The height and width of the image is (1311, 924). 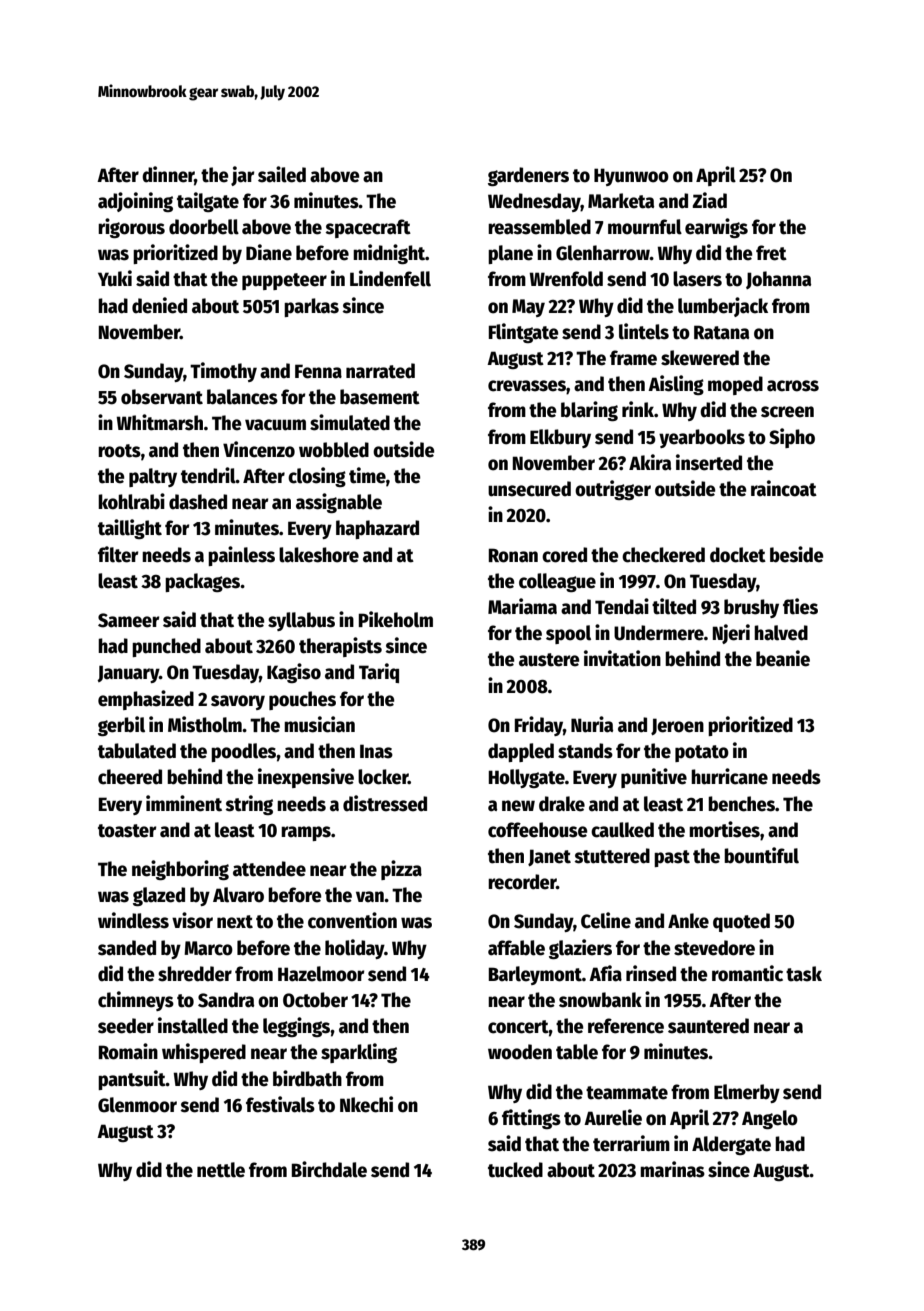 What do you see at coordinates (127, 948) in the image?
I see `sanded` at bounding box center [127, 948].
